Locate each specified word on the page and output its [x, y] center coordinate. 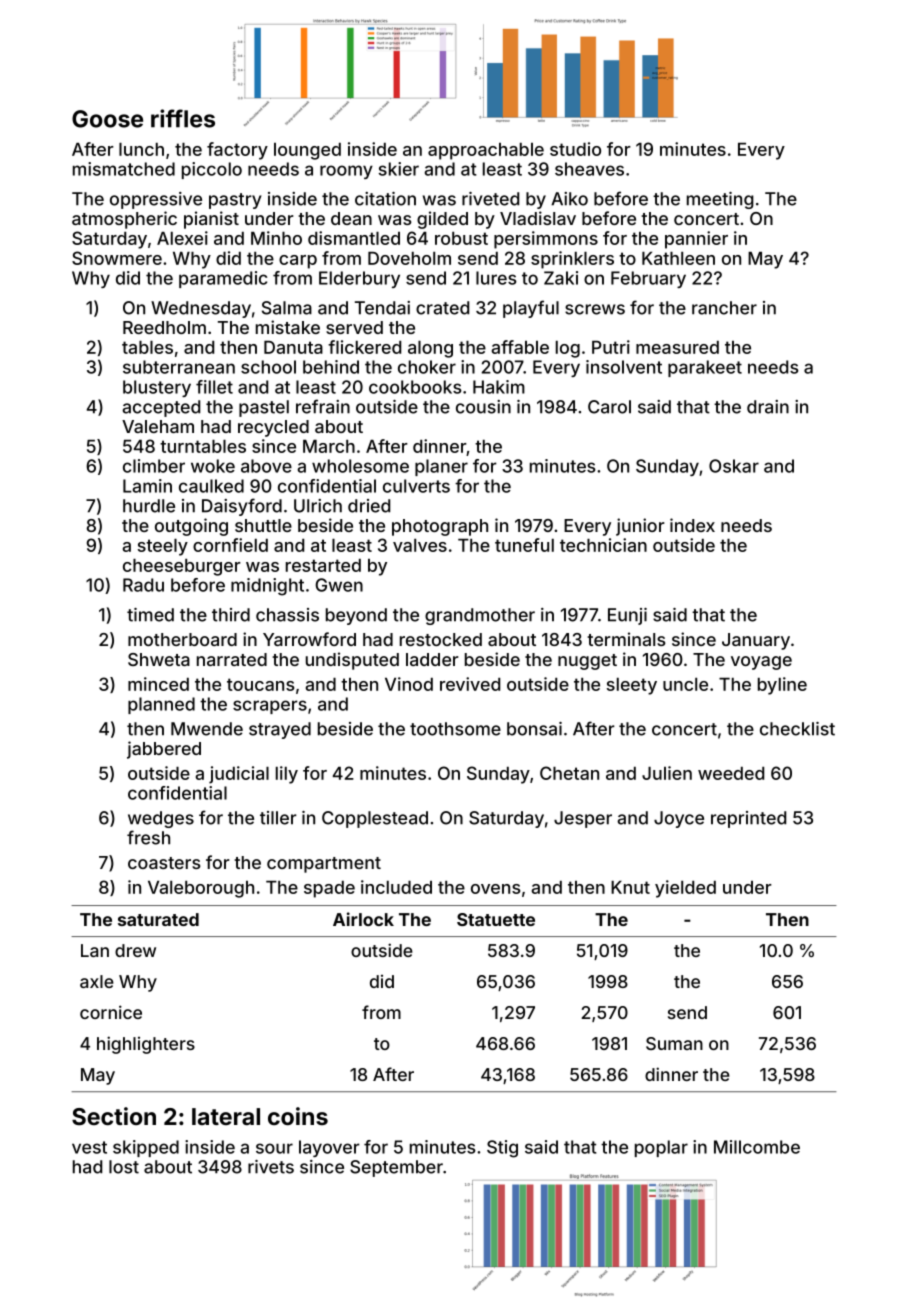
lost [124, 1167]
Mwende [207, 729]
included [396, 887]
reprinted [748, 819]
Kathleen [678, 258]
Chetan [569, 773]
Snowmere [117, 258]
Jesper [583, 819]
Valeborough [201, 889]
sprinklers [572, 260]
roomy [346, 172]
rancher [724, 308]
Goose [107, 119]
